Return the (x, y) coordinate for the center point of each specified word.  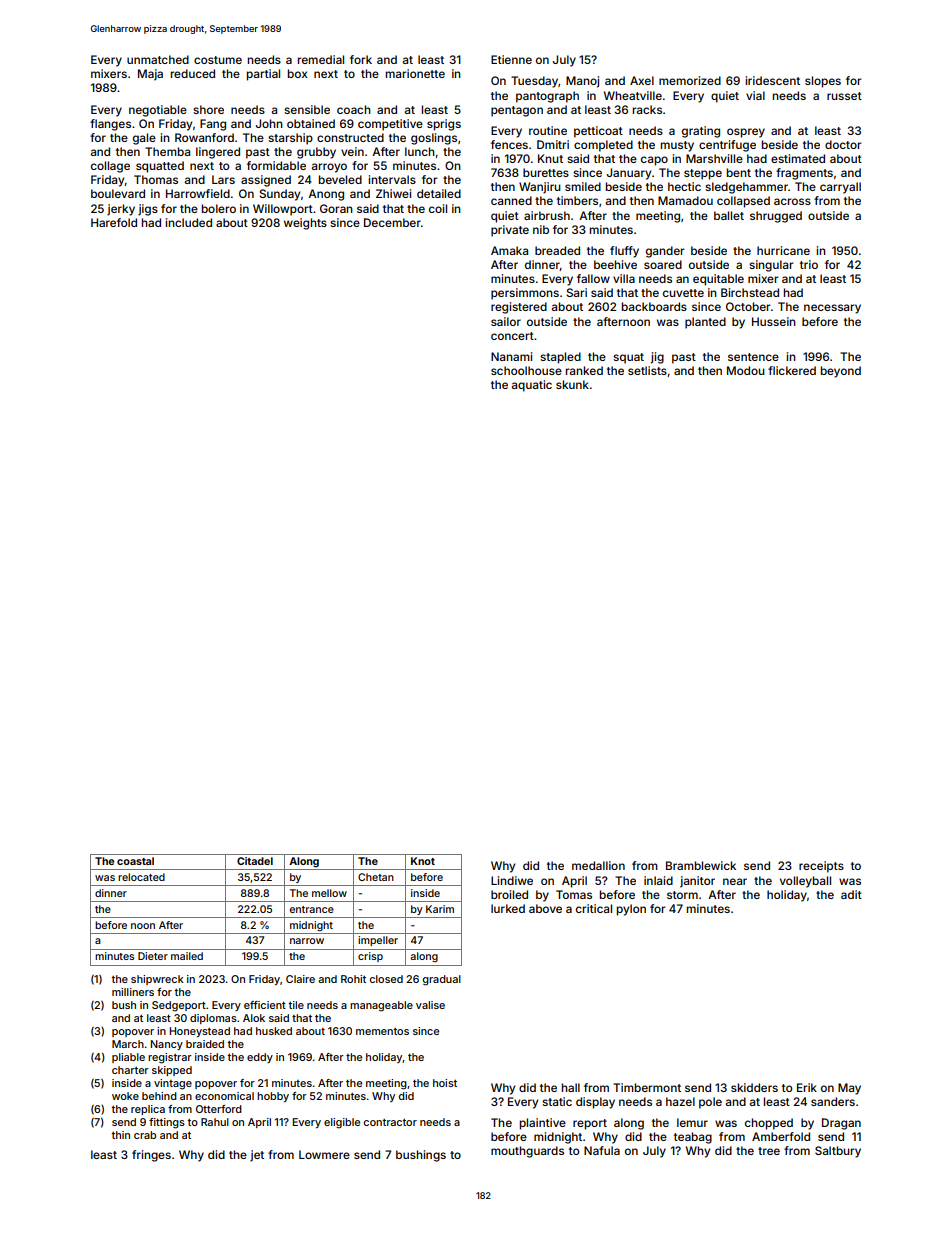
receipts (821, 867)
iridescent (773, 80)
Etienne (511, 59)
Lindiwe (512, 880)
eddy (260, 1058)
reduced (193, 73)
